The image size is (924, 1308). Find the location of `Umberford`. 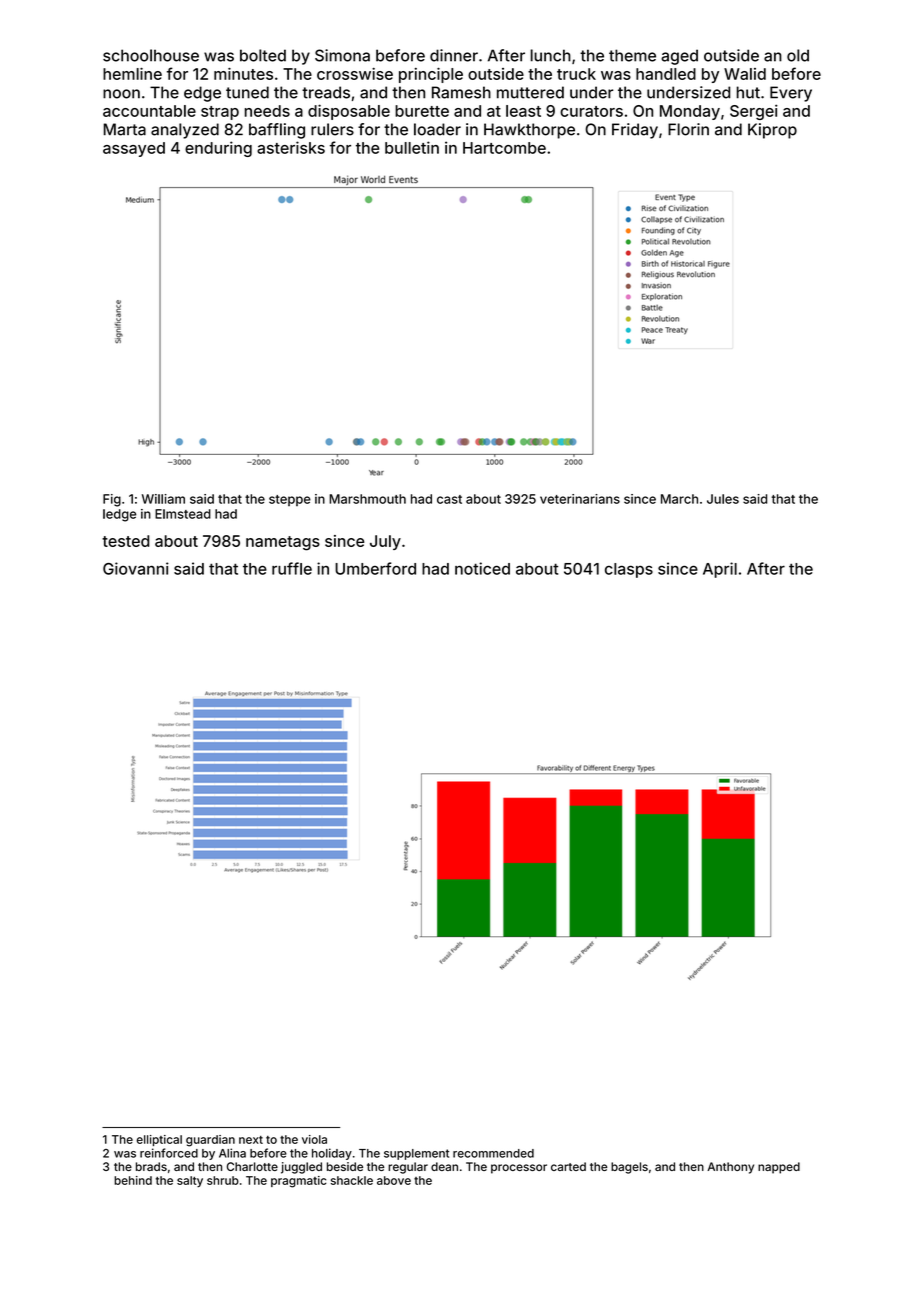

Umberford is located at coordinates (375, 568).
